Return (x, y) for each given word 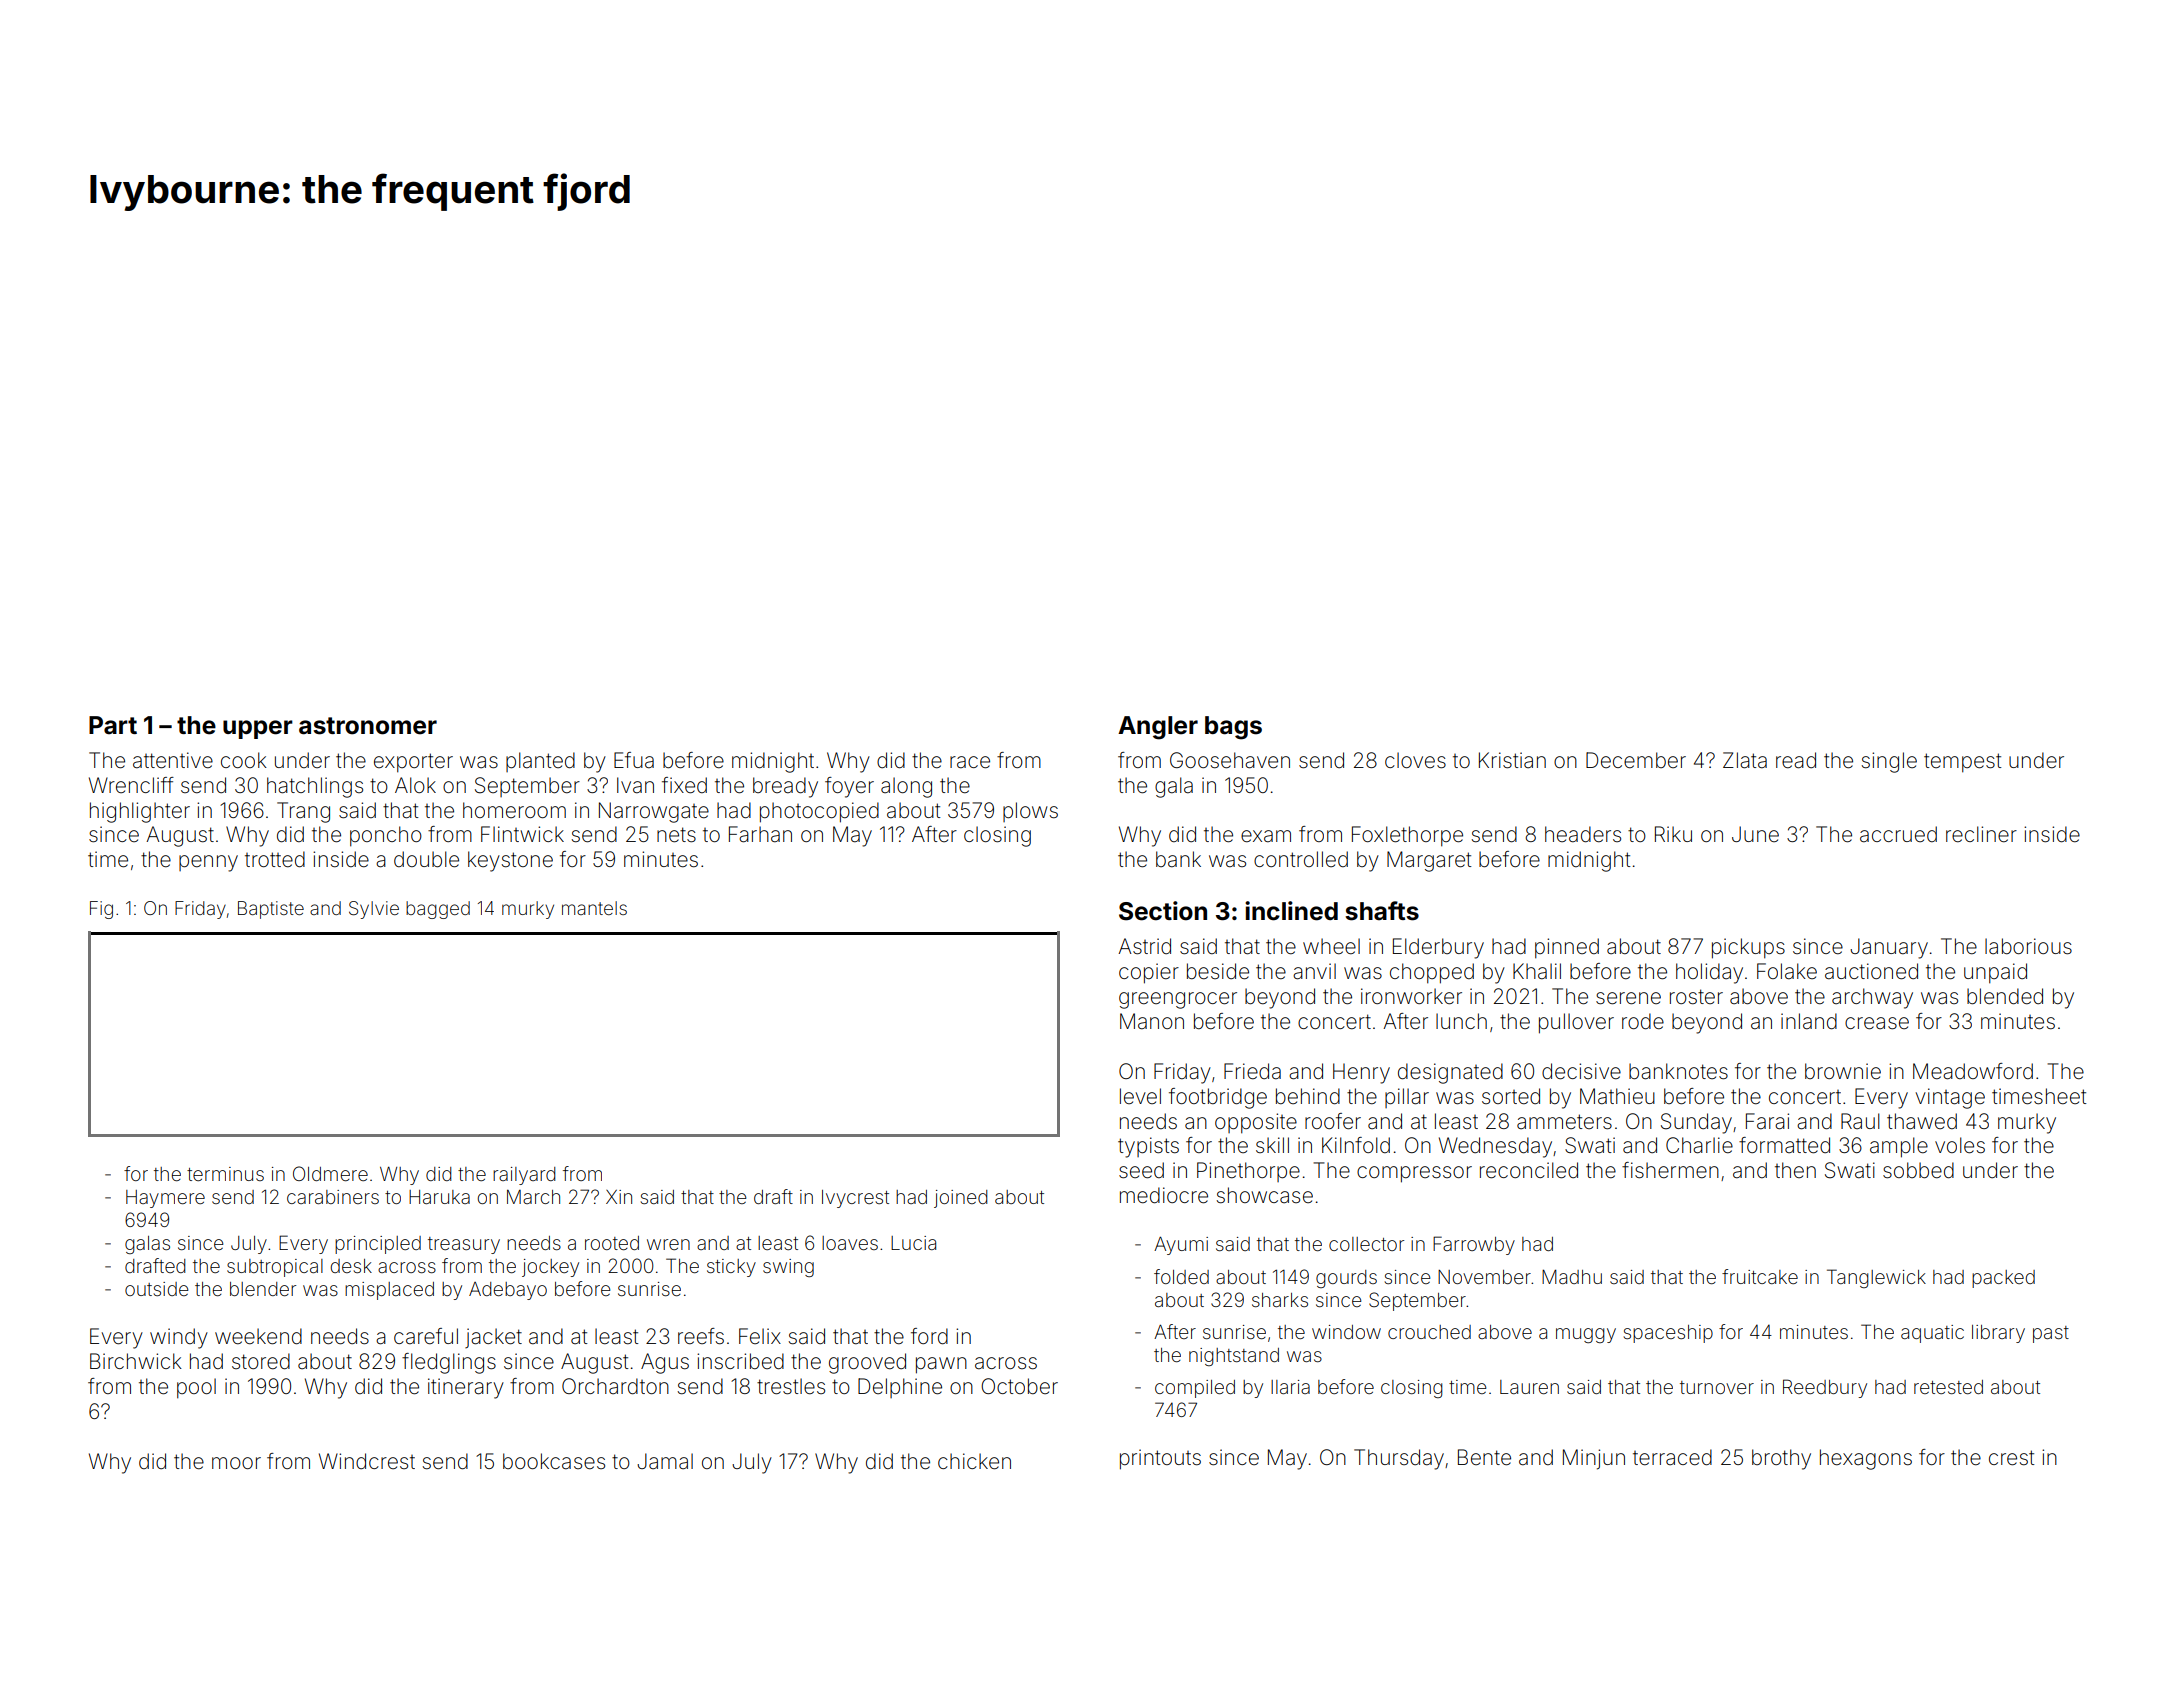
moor (236, 1463)
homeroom (514, 810)
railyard (524, 1176)
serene (1628, 998)
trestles (791, 1386)
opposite (1256, 1123)
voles (1960, 1145)
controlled (1301, 859)
